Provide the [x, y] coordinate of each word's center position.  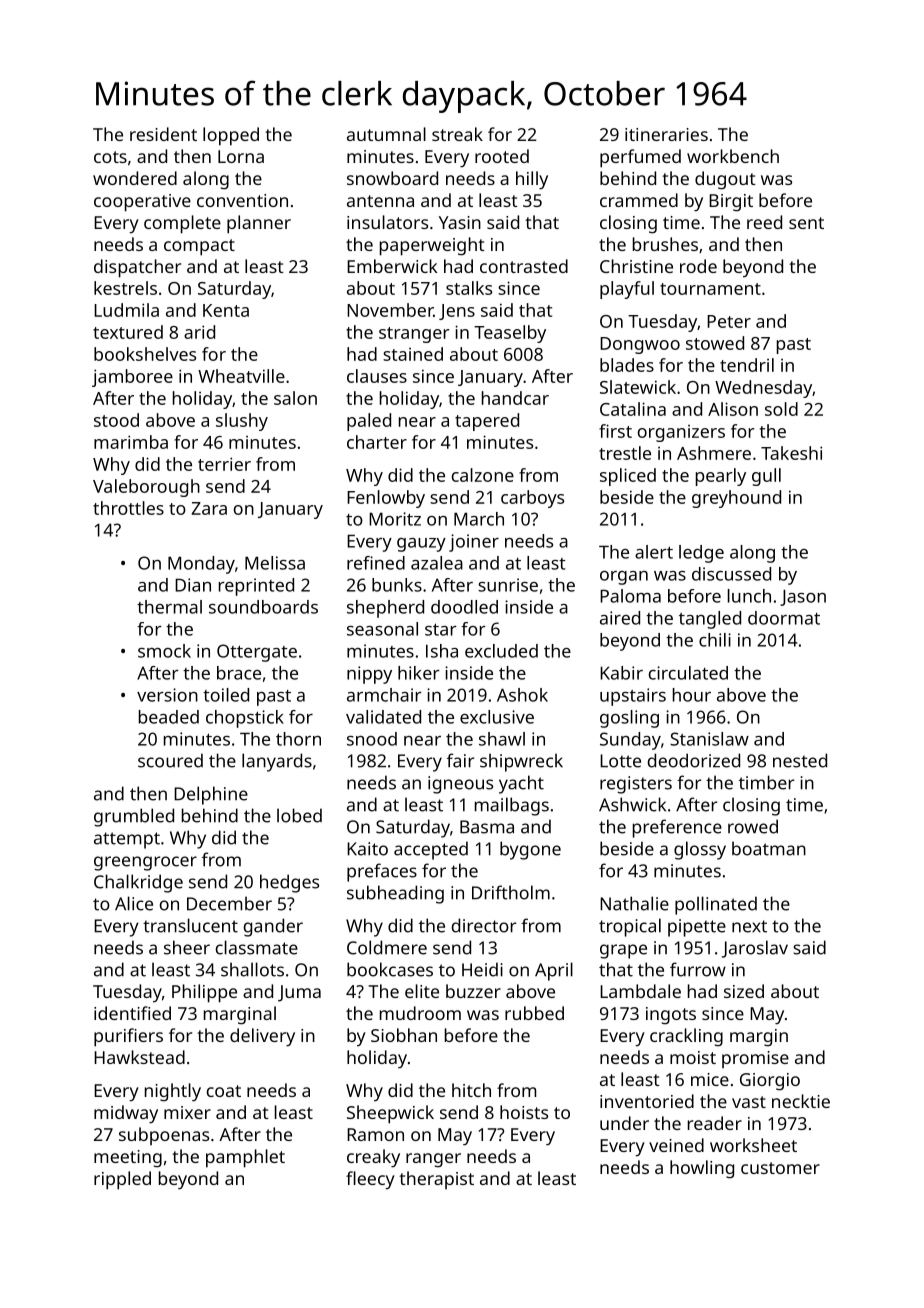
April [554, 971]
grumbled [134, 817]
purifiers [128, 1037]
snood [372, 739]
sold [781, 409]
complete [182, 224]
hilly [532, 180]
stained [413, 354]
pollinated [716, 905]
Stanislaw [709, 739]
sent [806, 223]
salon [295, 398]
